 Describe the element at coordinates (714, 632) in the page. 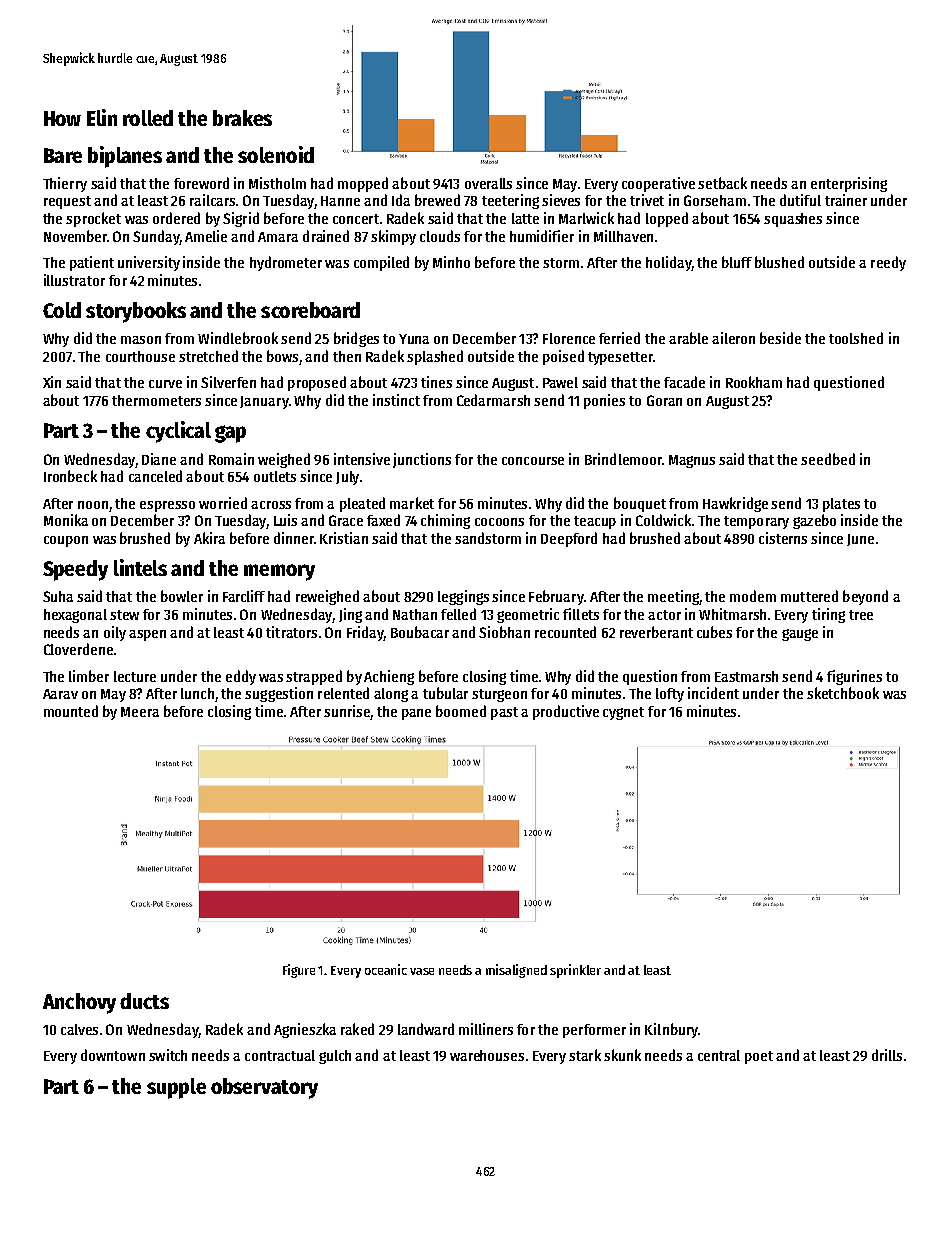

I see `cubes` at that location.
